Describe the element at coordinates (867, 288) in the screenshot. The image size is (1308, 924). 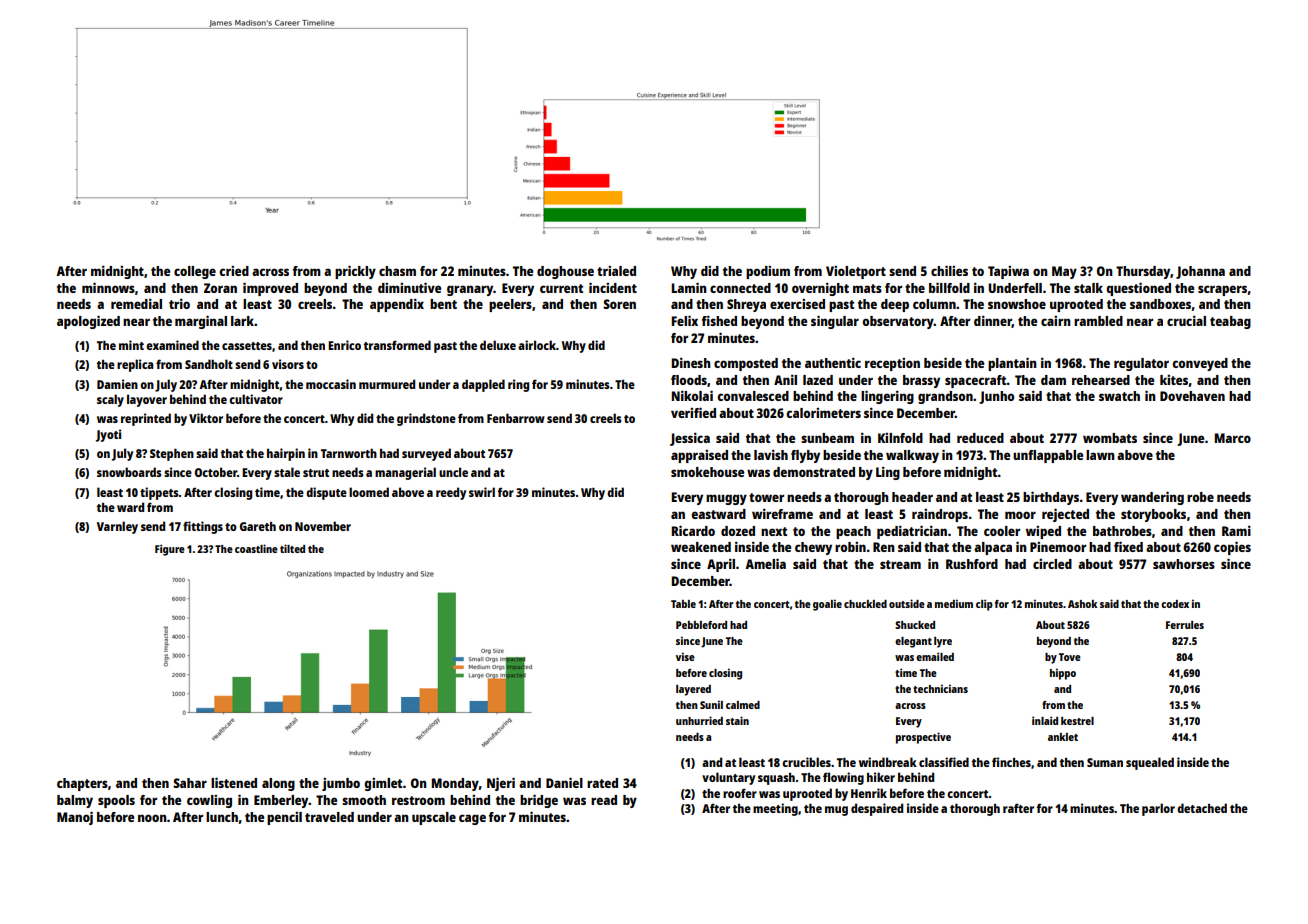
I see `mats` at that location.
